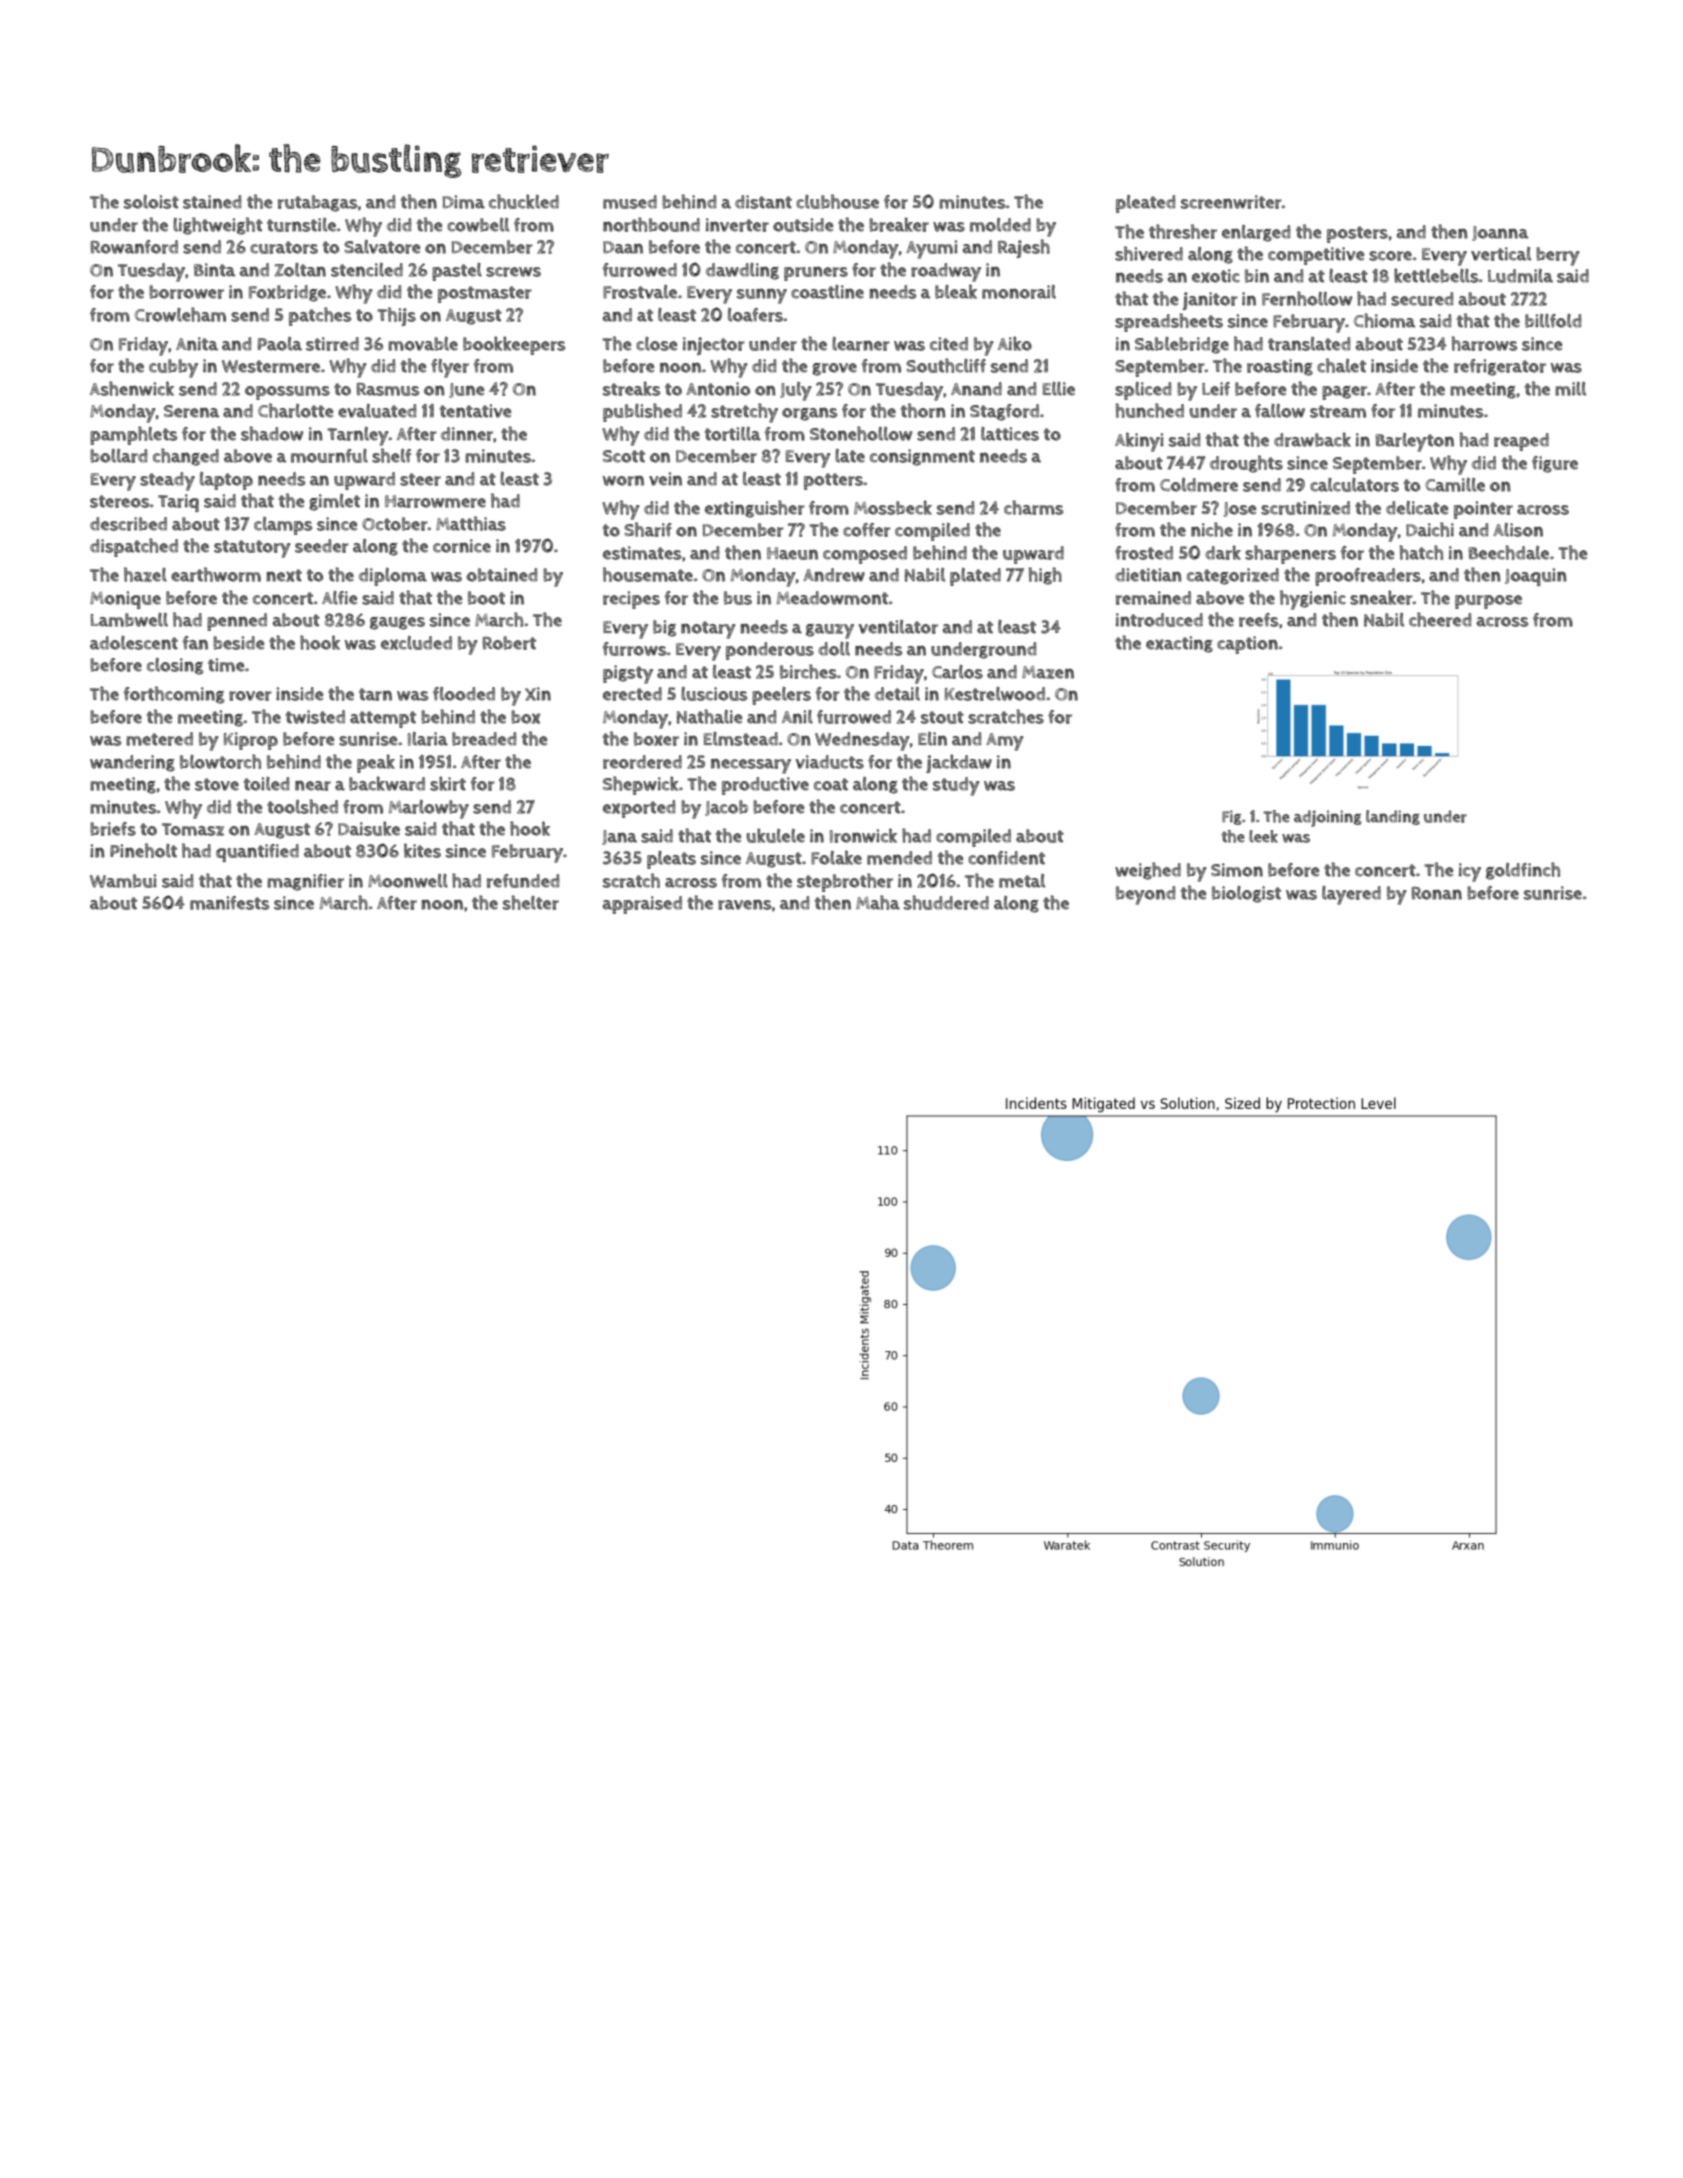 This page has height=2178, width=1683. I want to click on monorail, so click(1019, 292).
